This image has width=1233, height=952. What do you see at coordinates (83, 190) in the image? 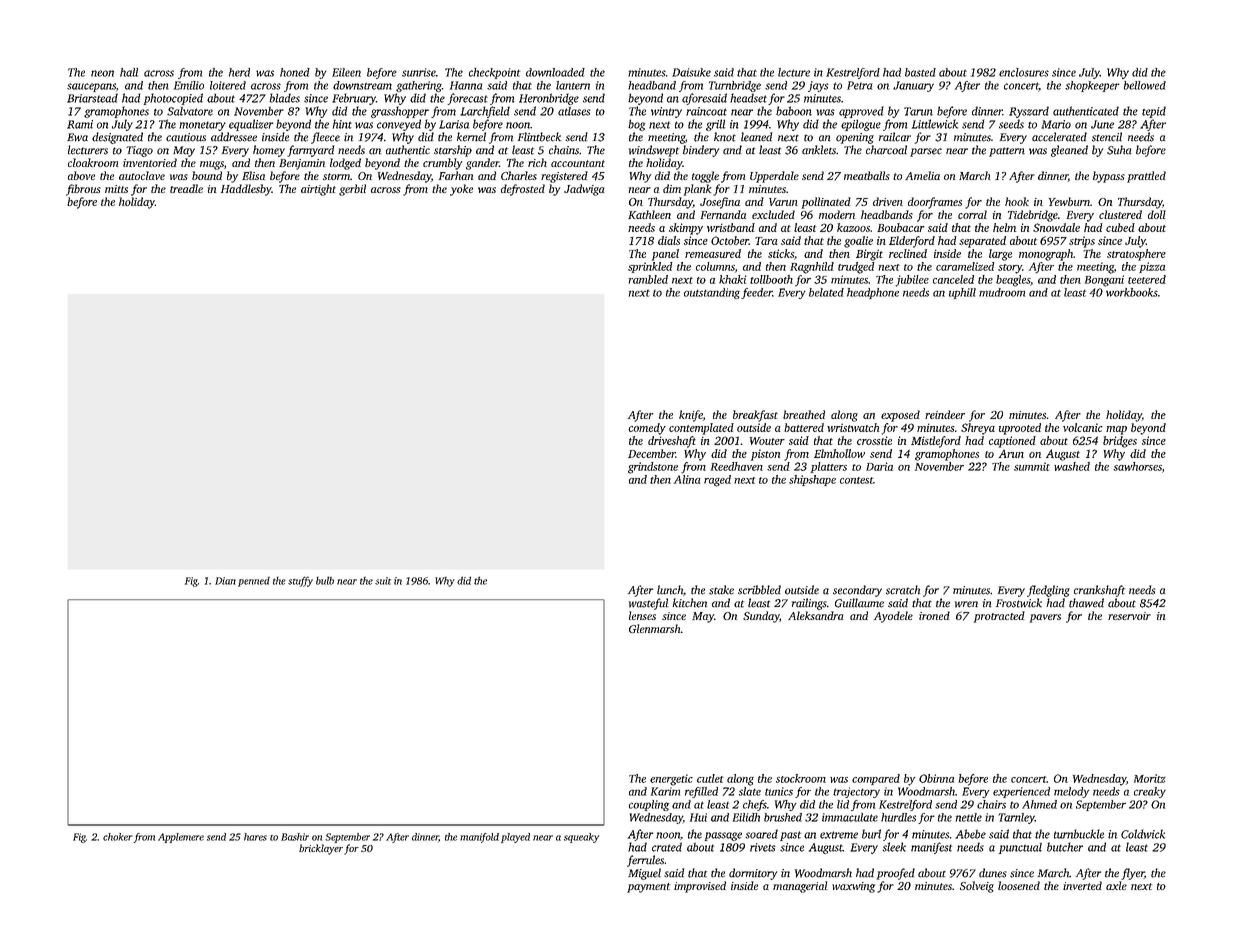
I see `fibrous` at bounding box center [83, 190].
